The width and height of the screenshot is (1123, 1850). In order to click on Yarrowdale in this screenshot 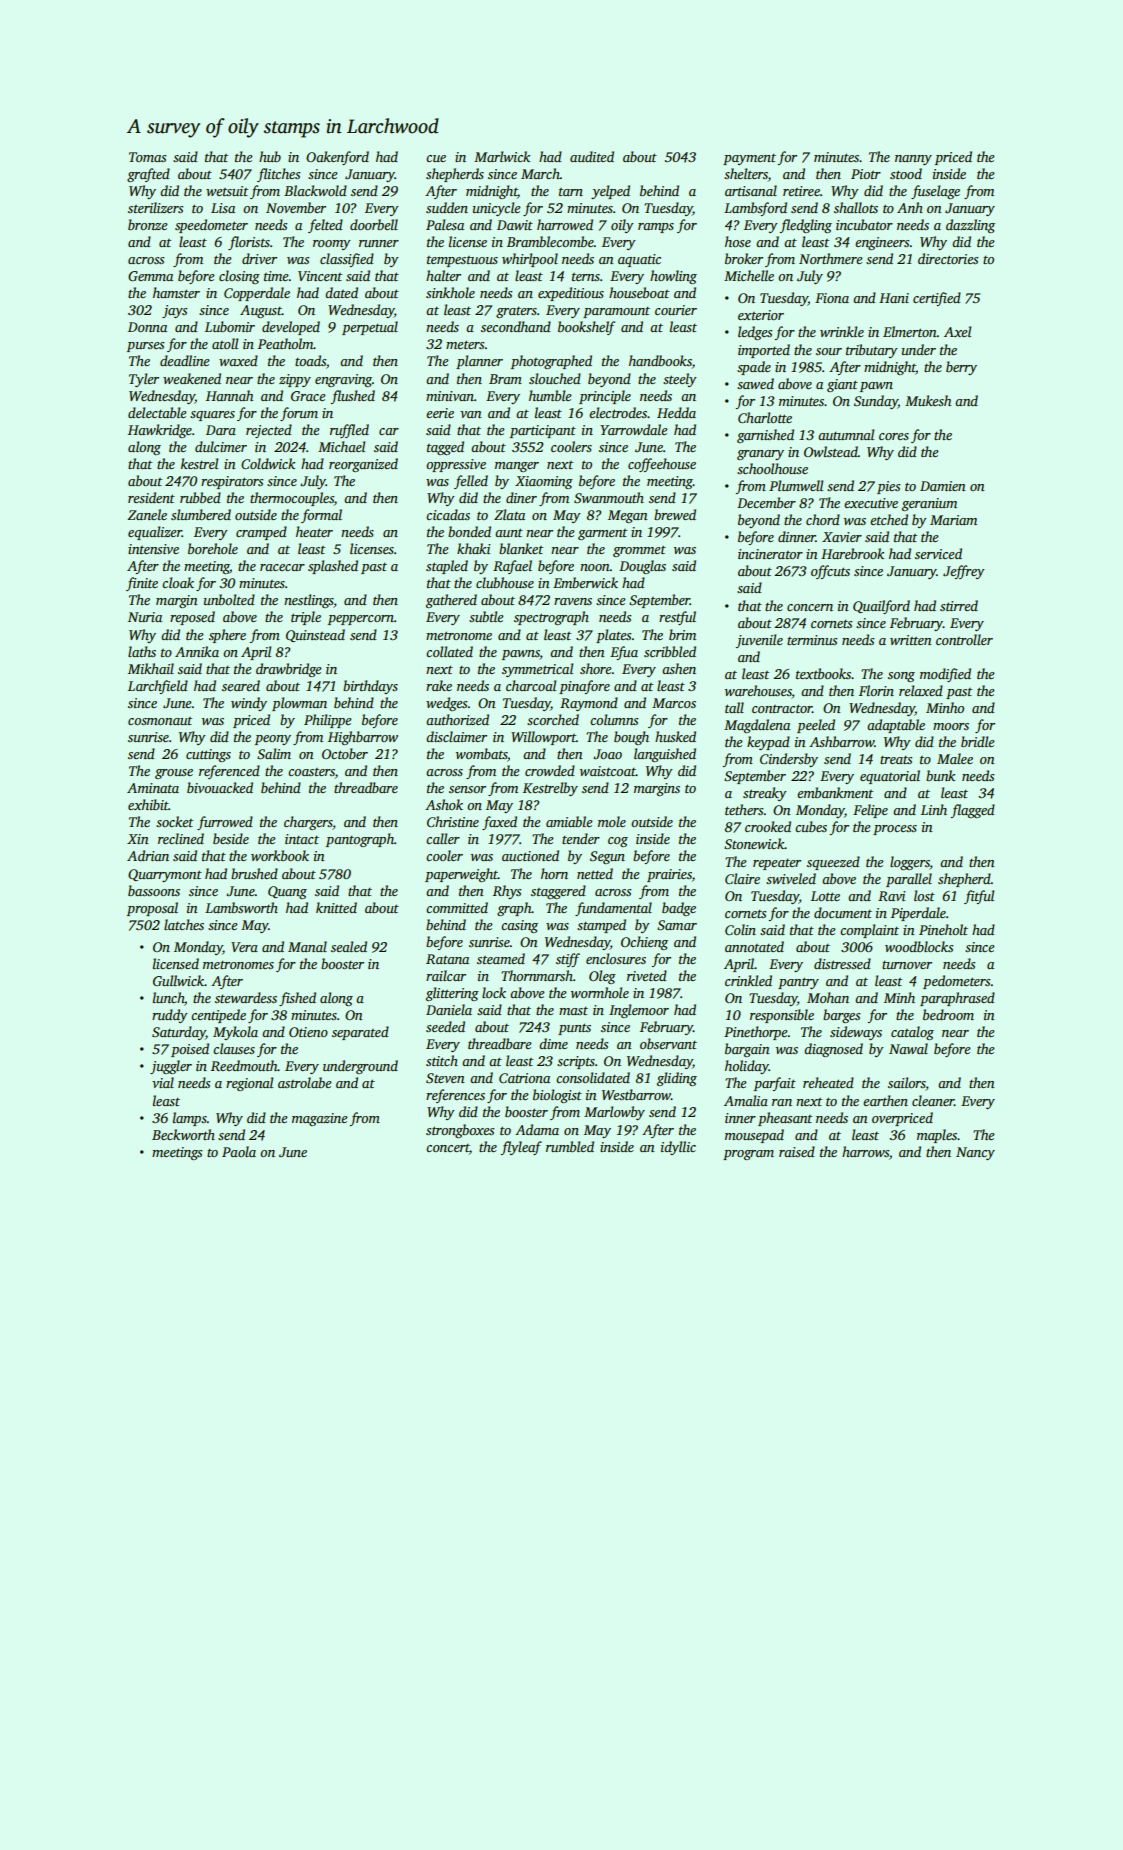, I will do `click(634, 429)`.
